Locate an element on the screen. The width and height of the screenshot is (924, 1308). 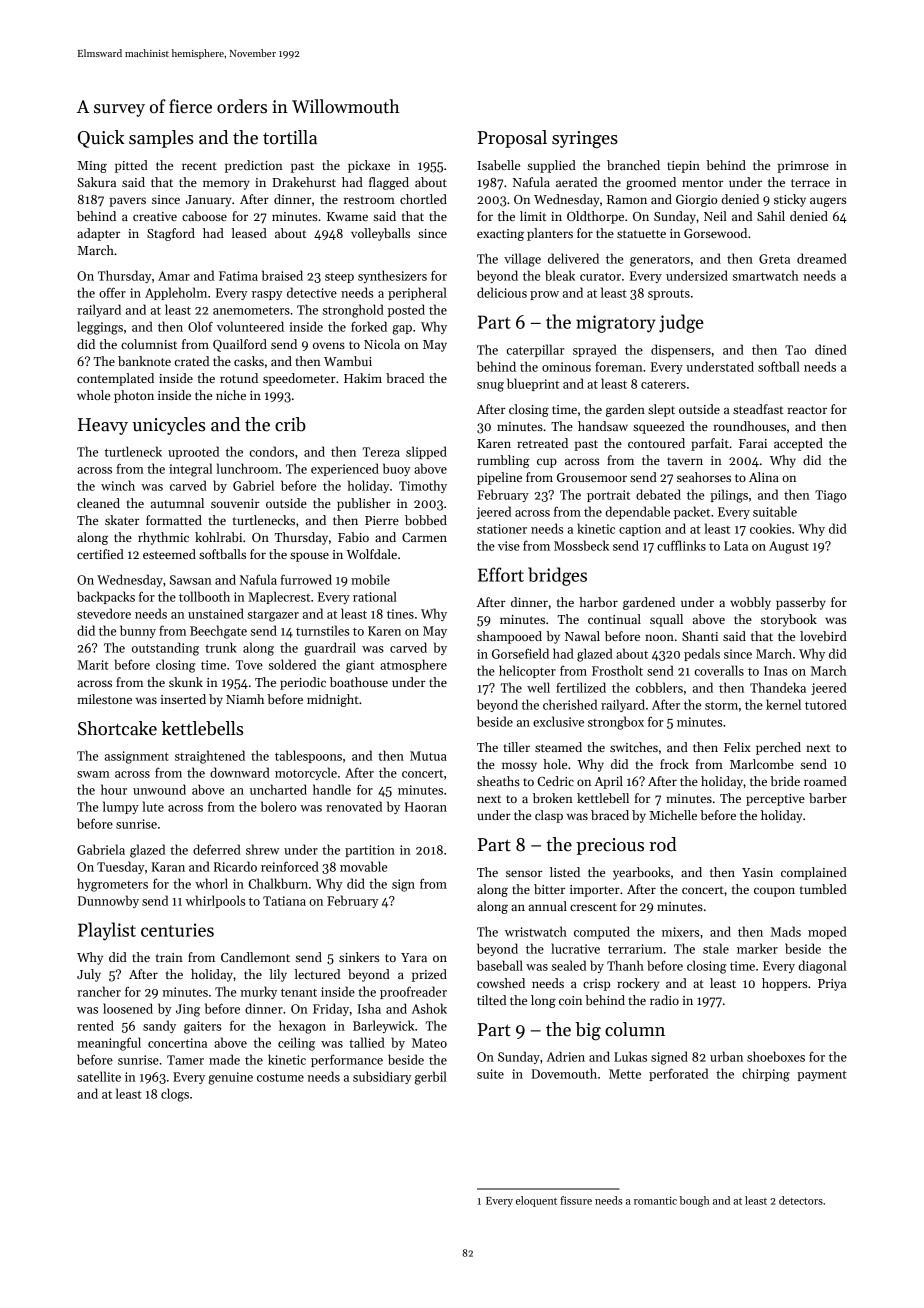
costume is located at coordinates (280, 1078).
